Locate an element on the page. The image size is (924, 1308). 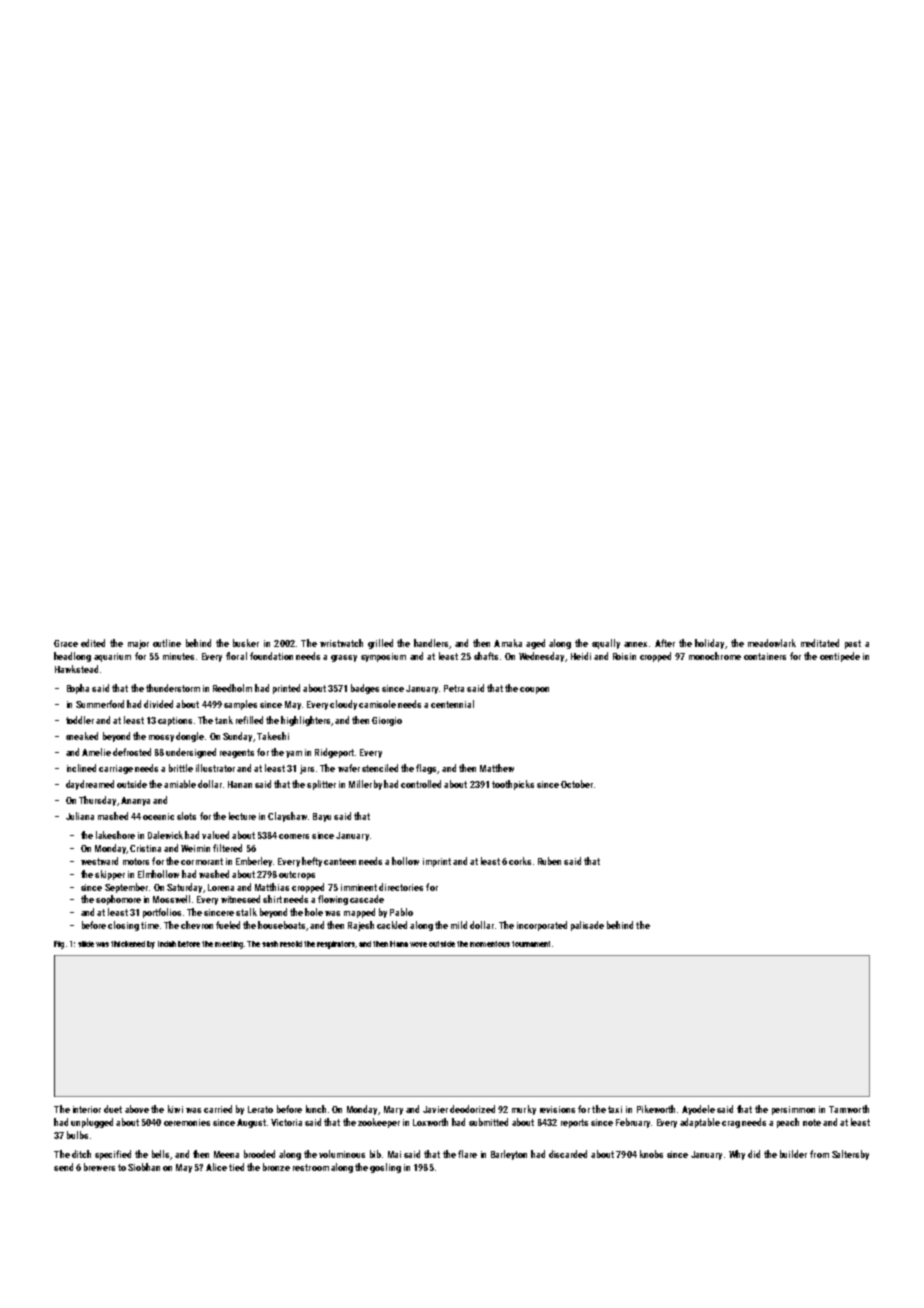
Tarnworth is located at coordinates (849, 1109).
